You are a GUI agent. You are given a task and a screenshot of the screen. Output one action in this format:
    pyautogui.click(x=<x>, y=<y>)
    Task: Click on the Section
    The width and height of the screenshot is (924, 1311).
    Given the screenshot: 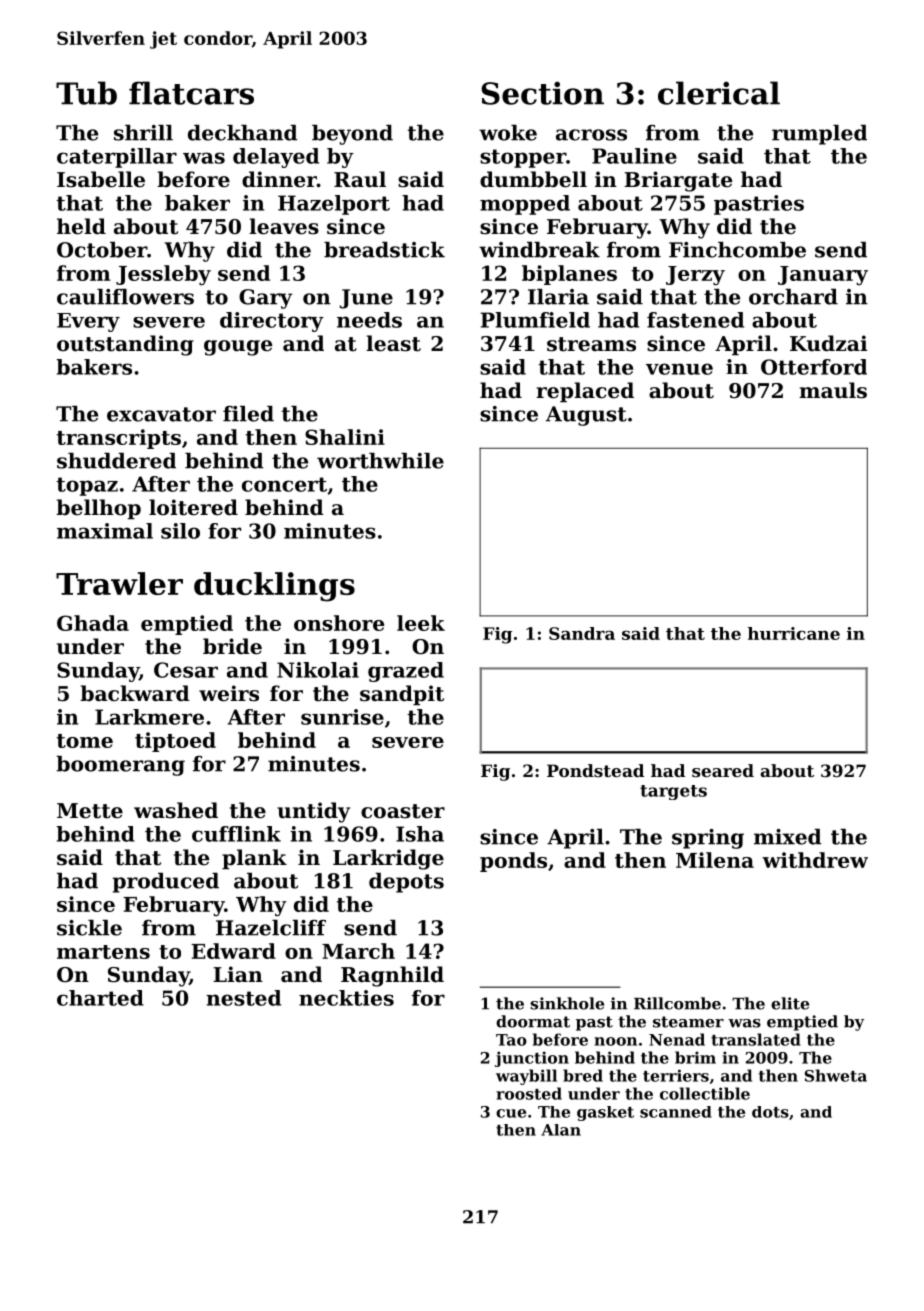 What is the action you would take?
    pyautogui.click(x=542, y=93)
